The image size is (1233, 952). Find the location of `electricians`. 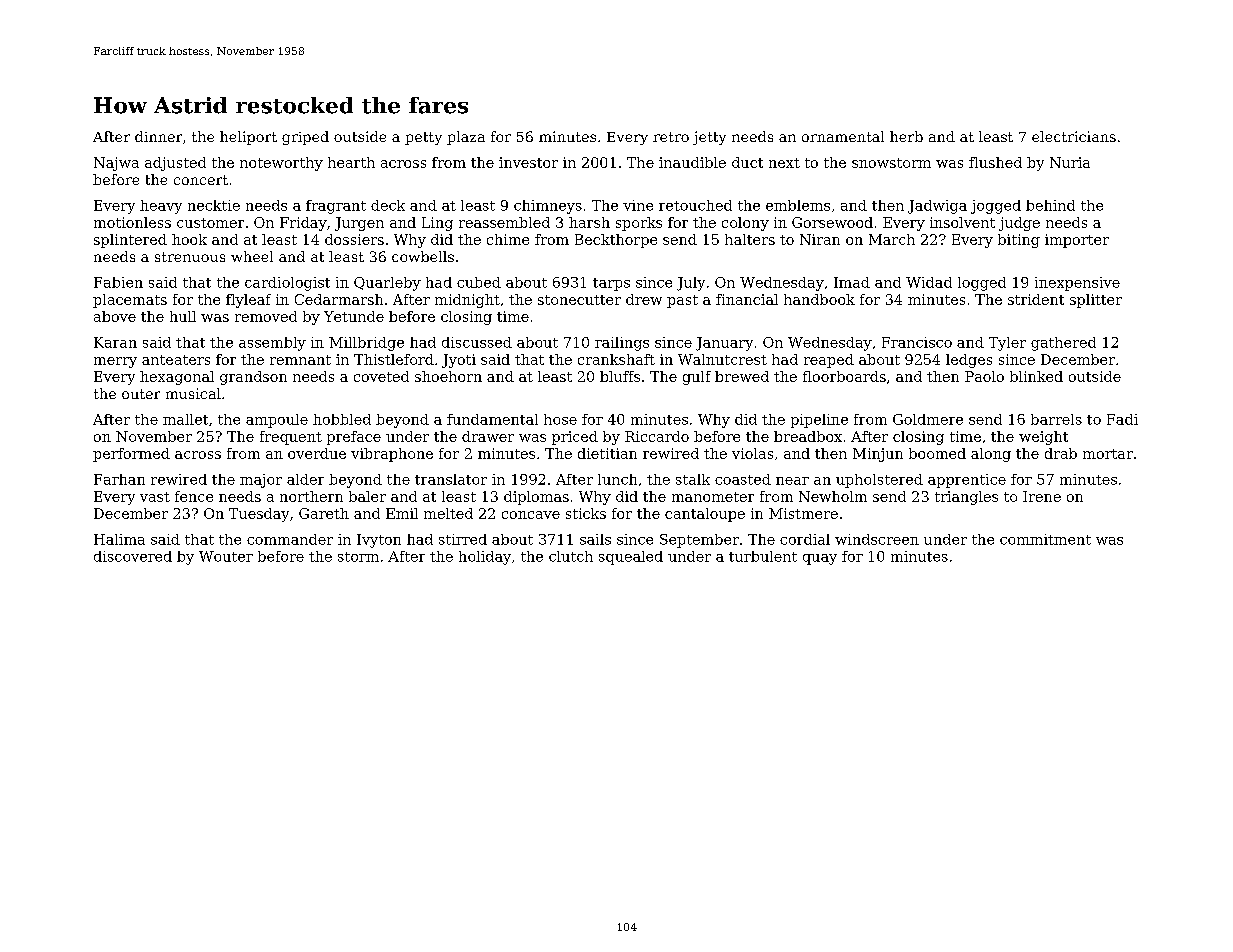

electricians is located at coordinates (1074, 136).
